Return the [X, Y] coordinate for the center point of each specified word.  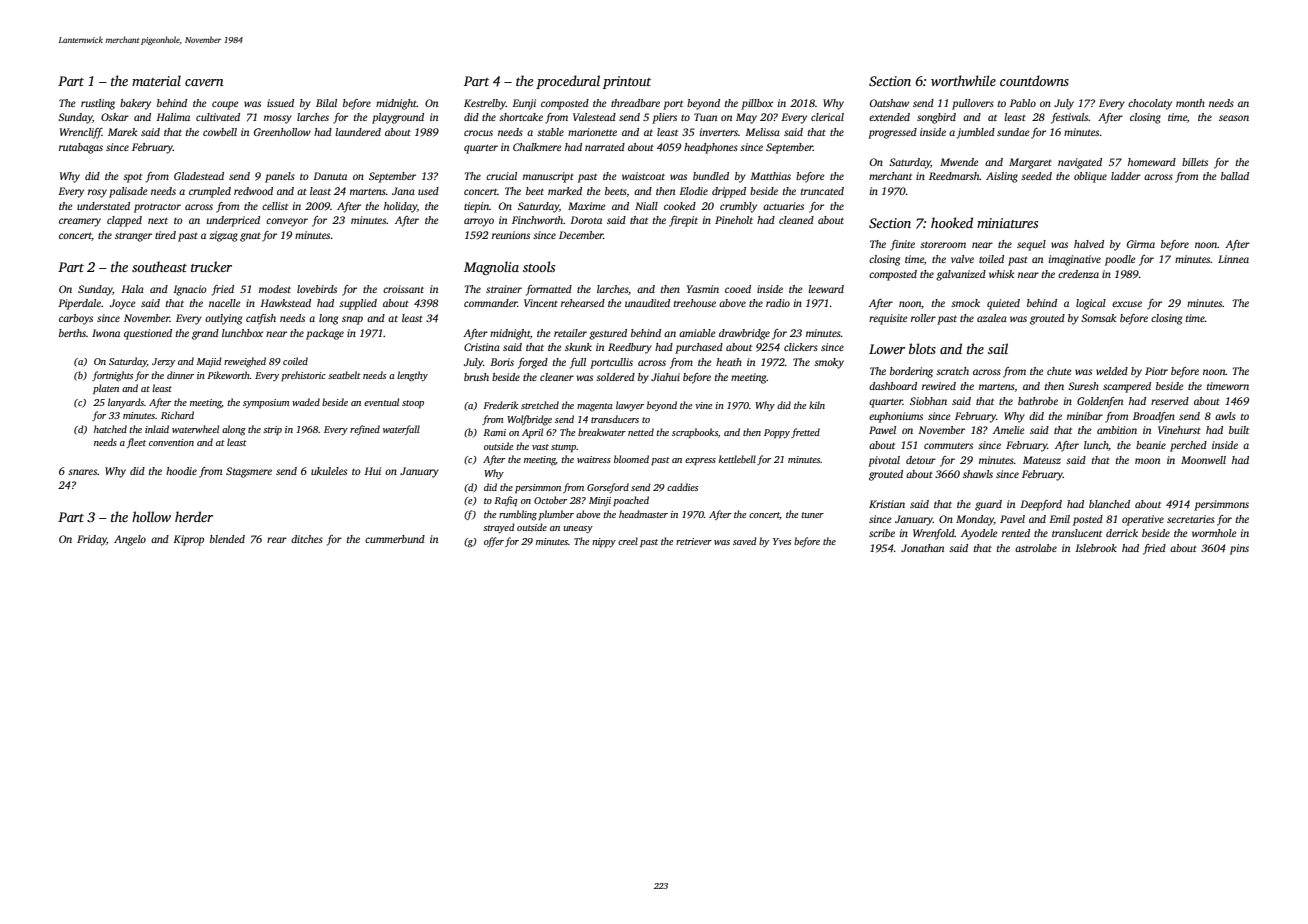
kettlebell [737, 459]
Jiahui [665, 377]
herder [194, 516]
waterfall [401, 430]
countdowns [1034, 80]
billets [1195, 162]
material [156, 80]
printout [627, 82]
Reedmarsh [954, 176]
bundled [711, 176]
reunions [511, 235]
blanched [1109, 504]
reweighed [245, 362]
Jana [403, 191]
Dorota [586, 220]
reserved [1170, 401]
